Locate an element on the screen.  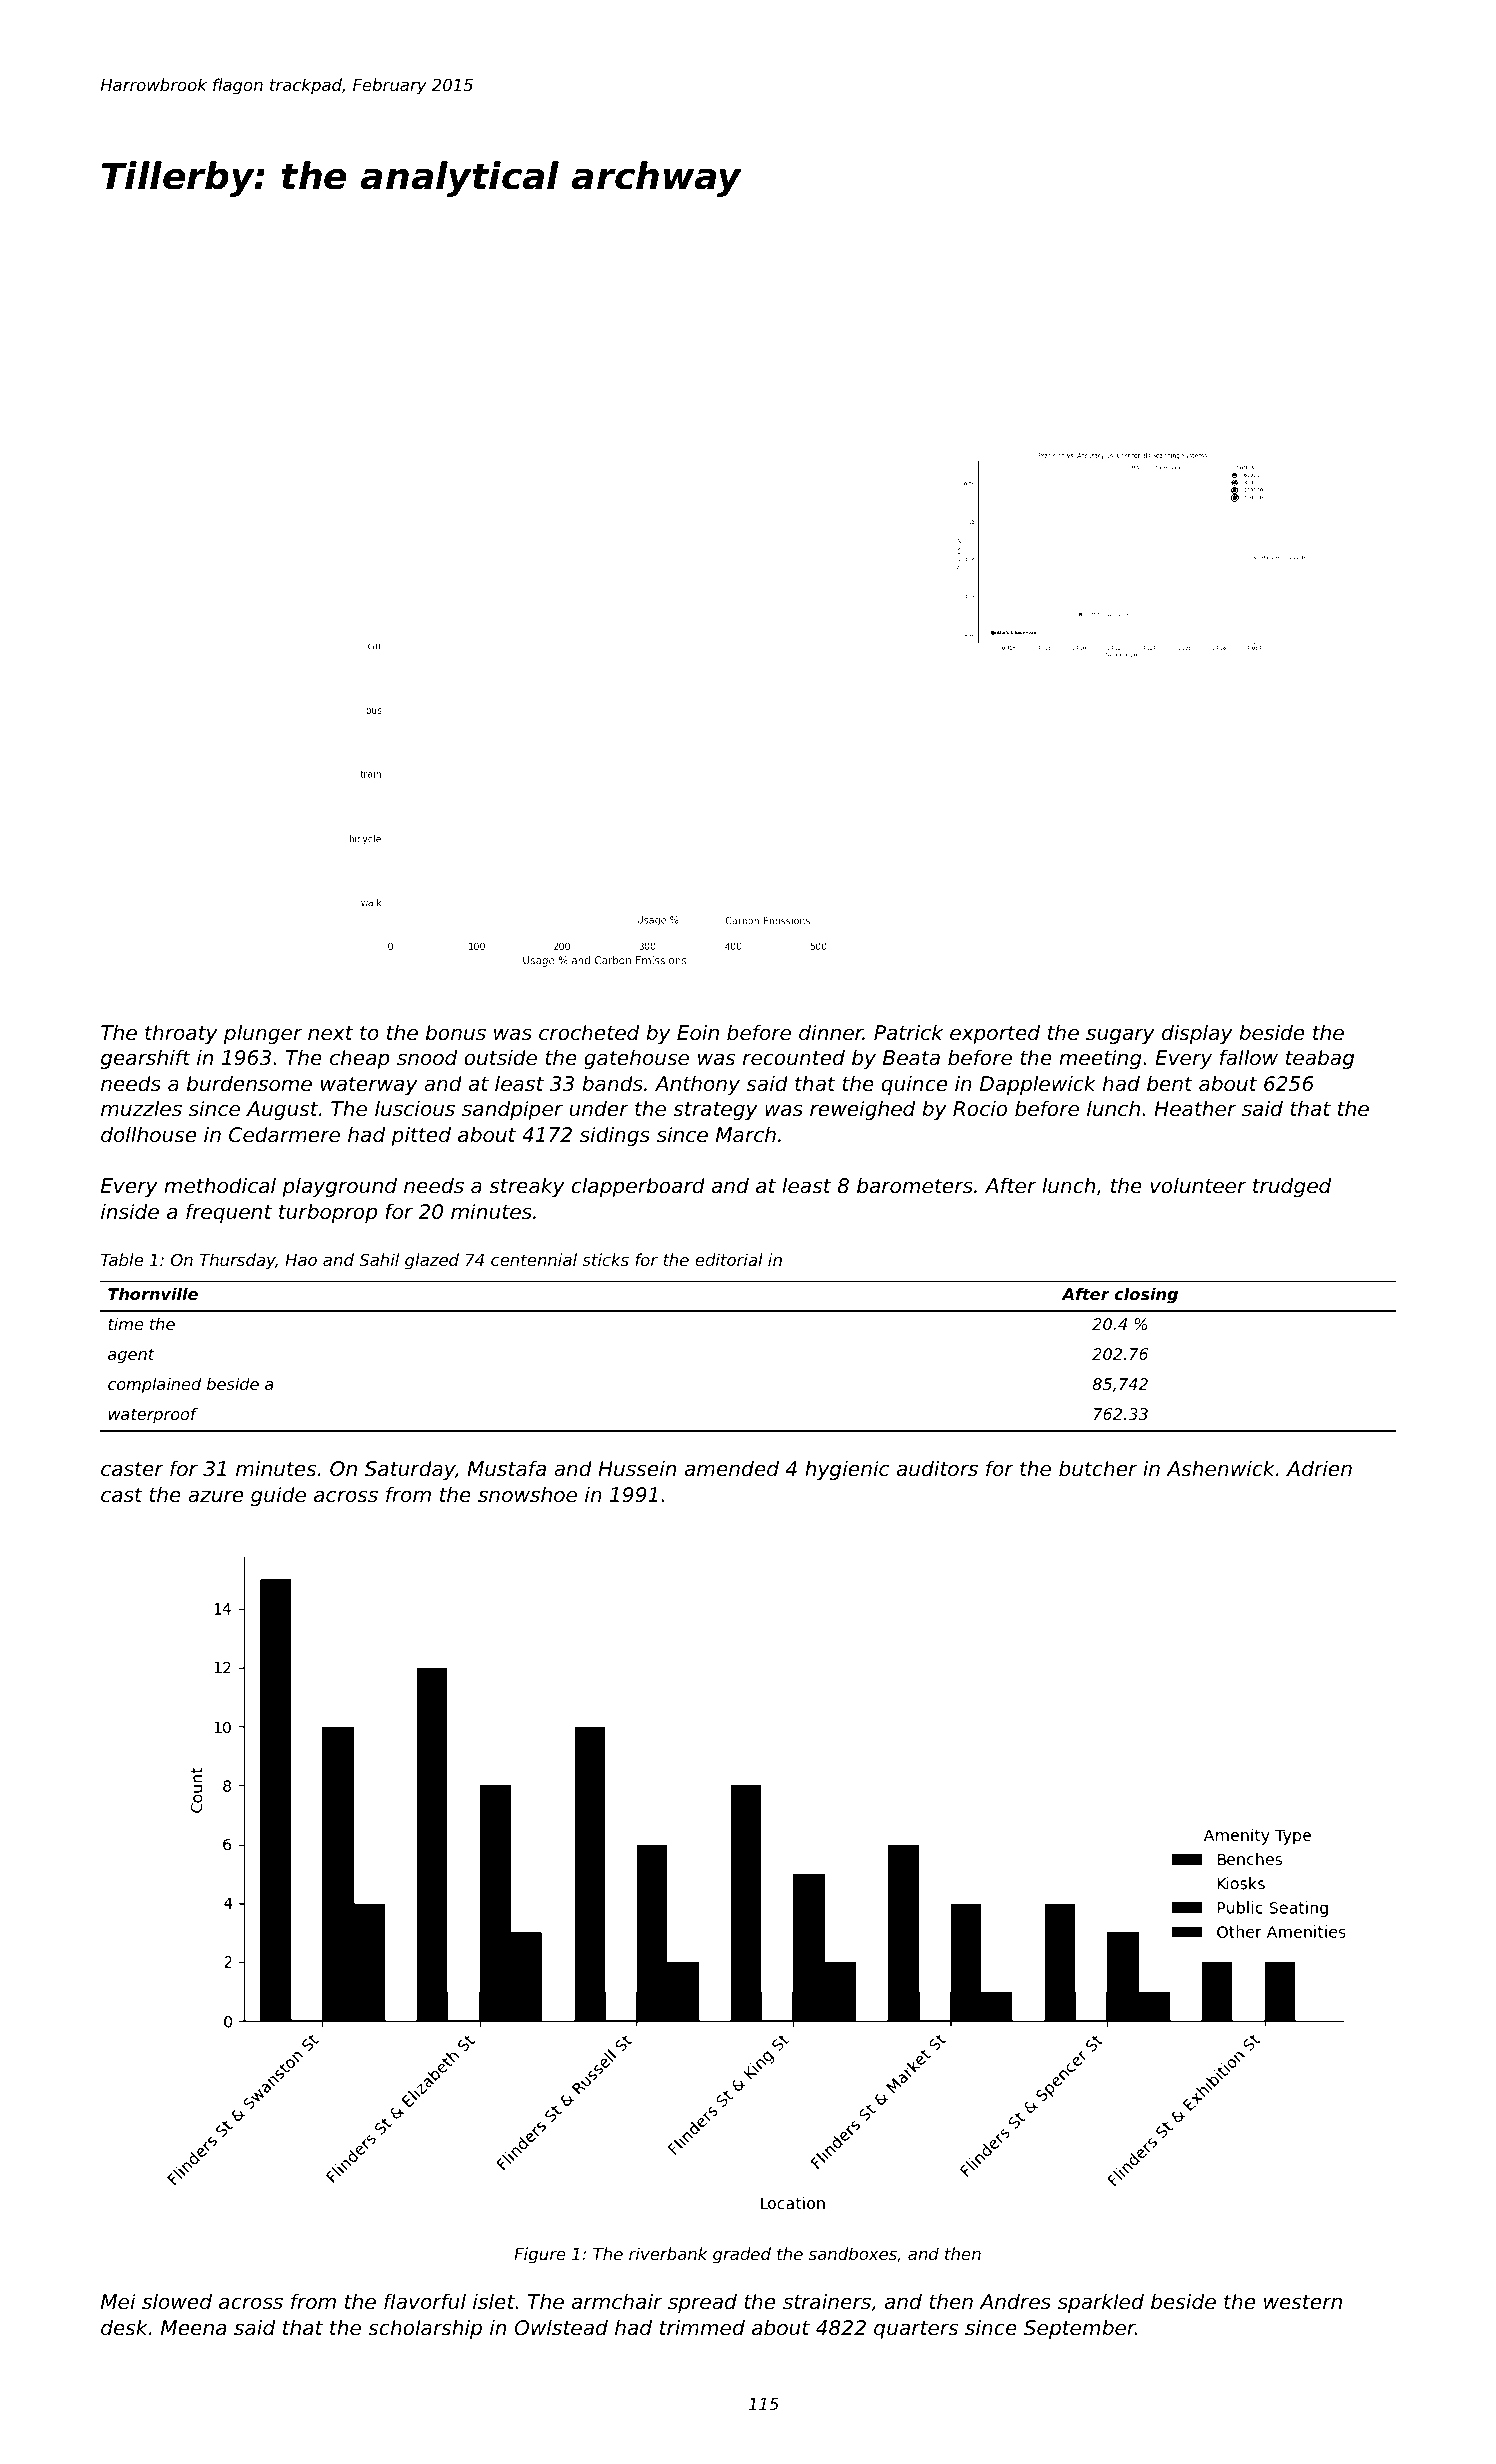
display is located at coordinates (1197, 1034).
